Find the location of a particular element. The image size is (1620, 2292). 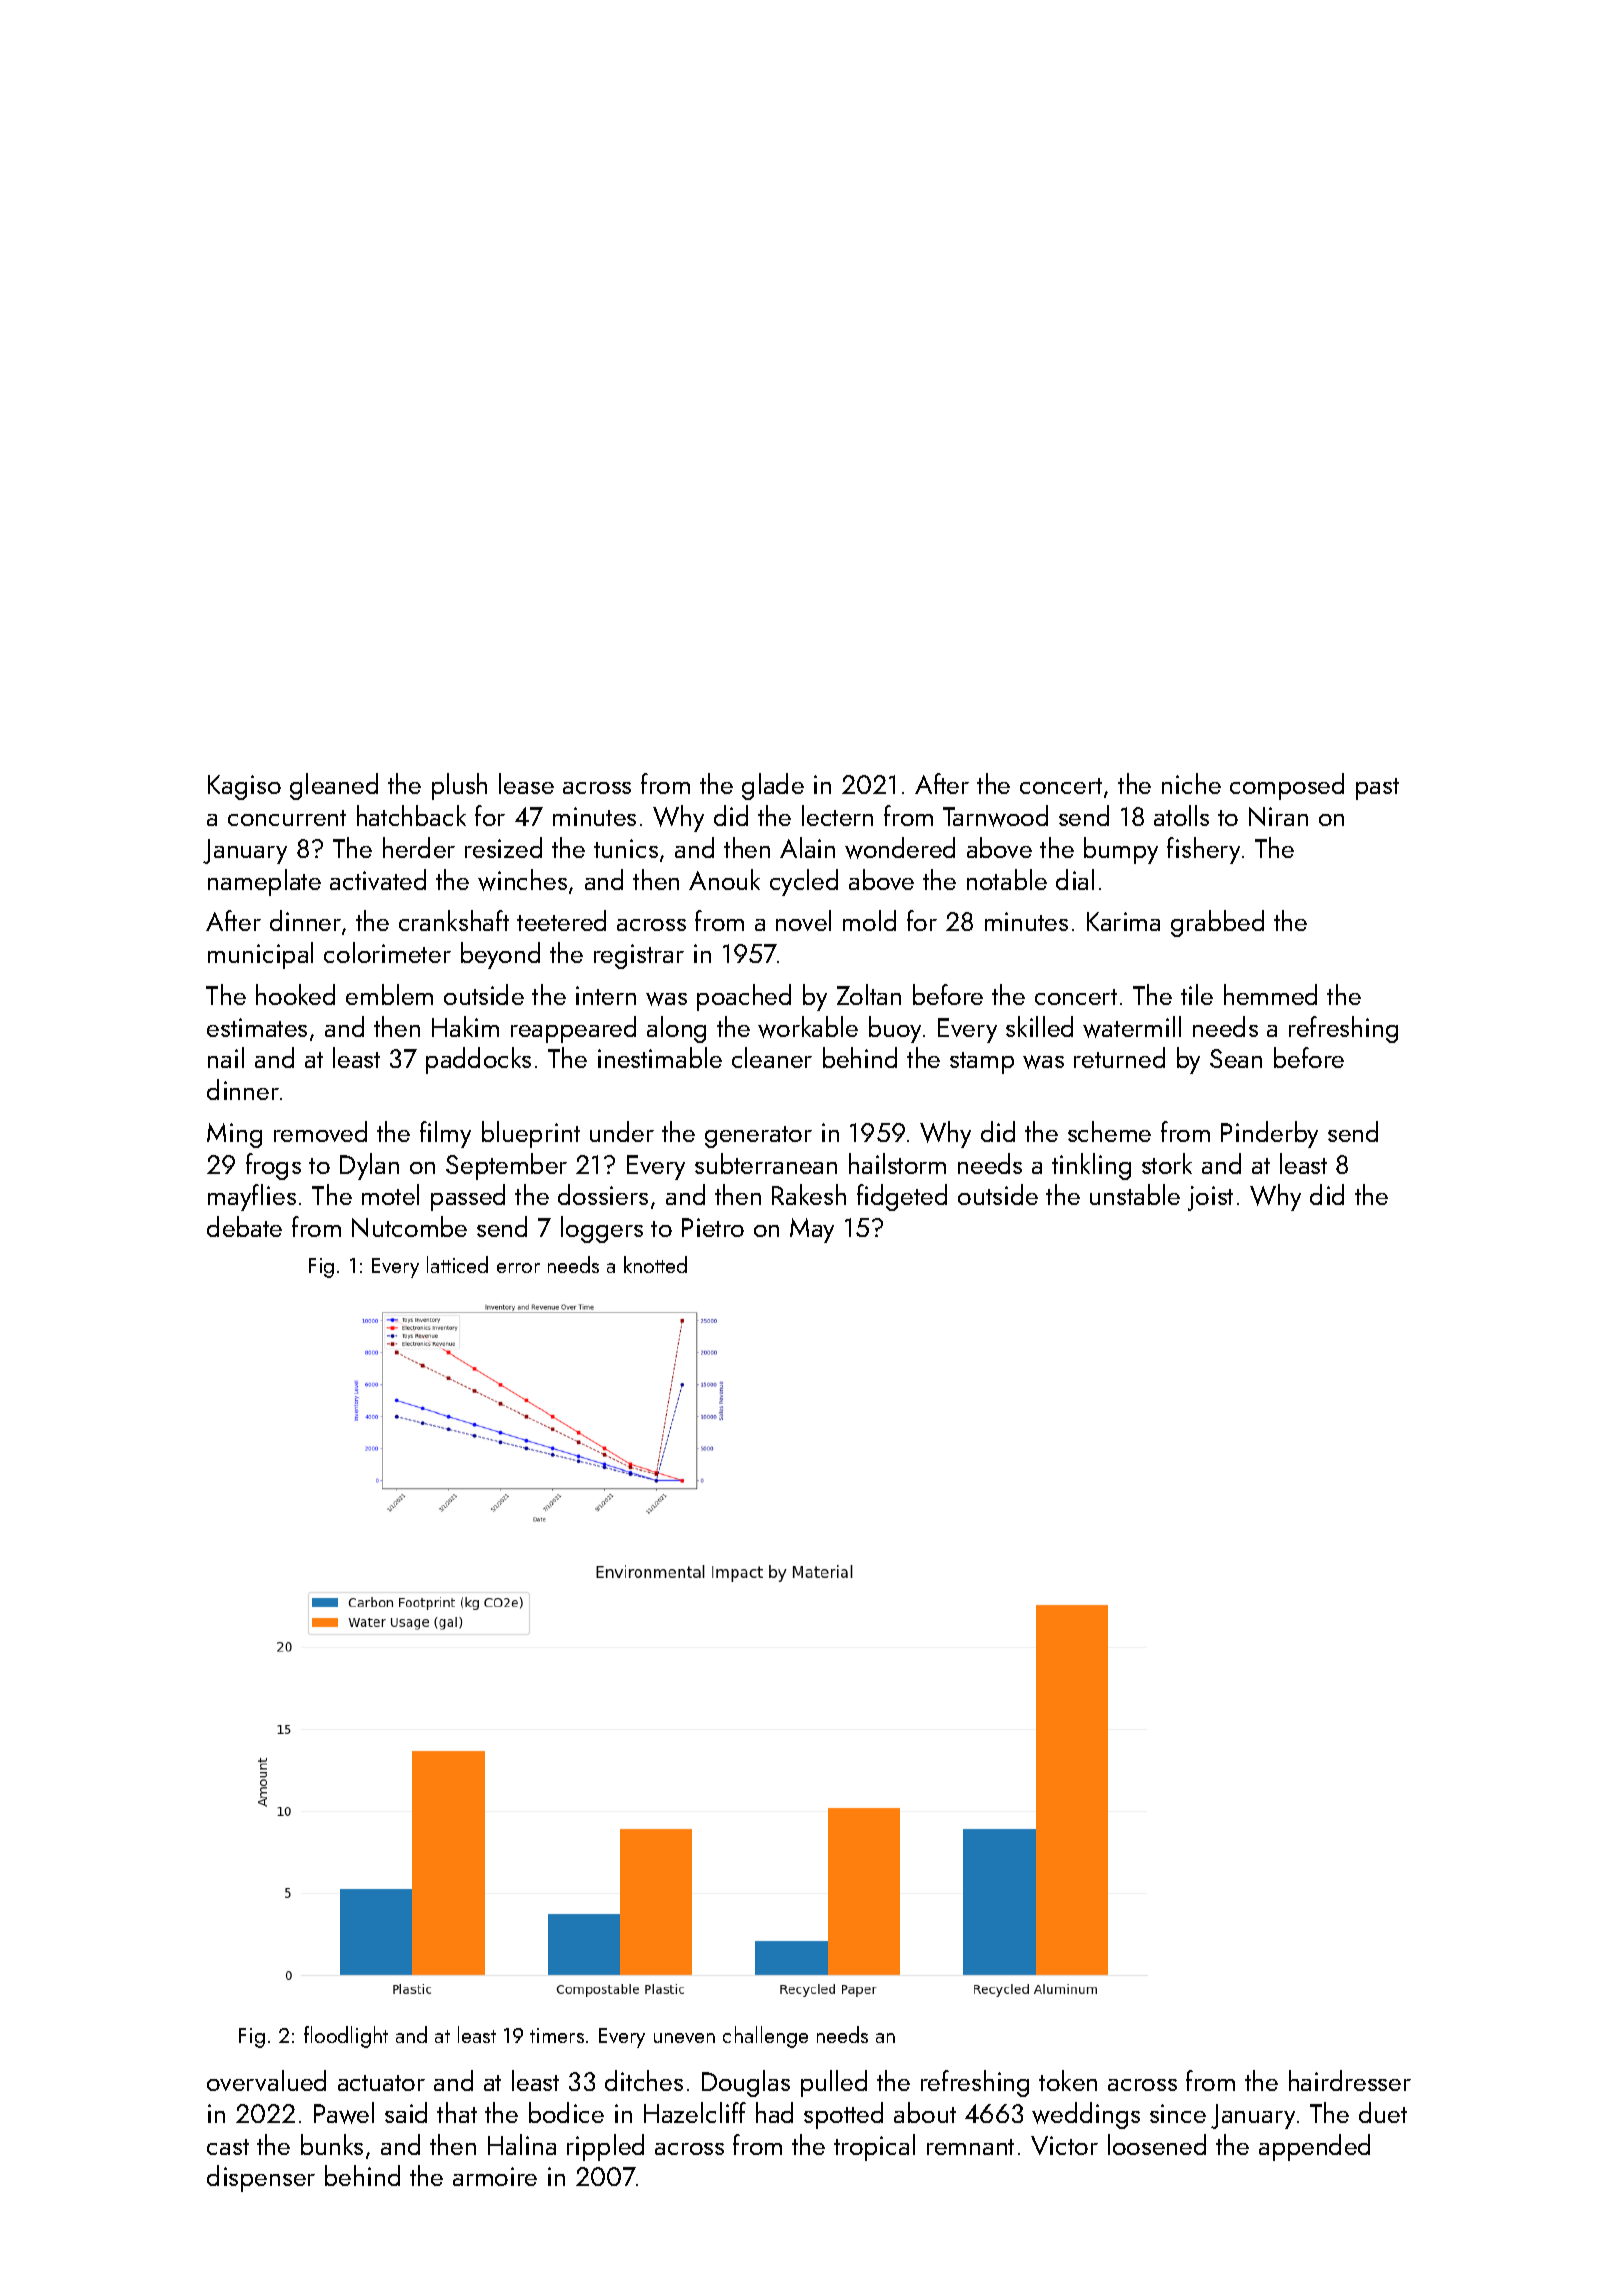

knotted is located at coordinates (655, 1264).
